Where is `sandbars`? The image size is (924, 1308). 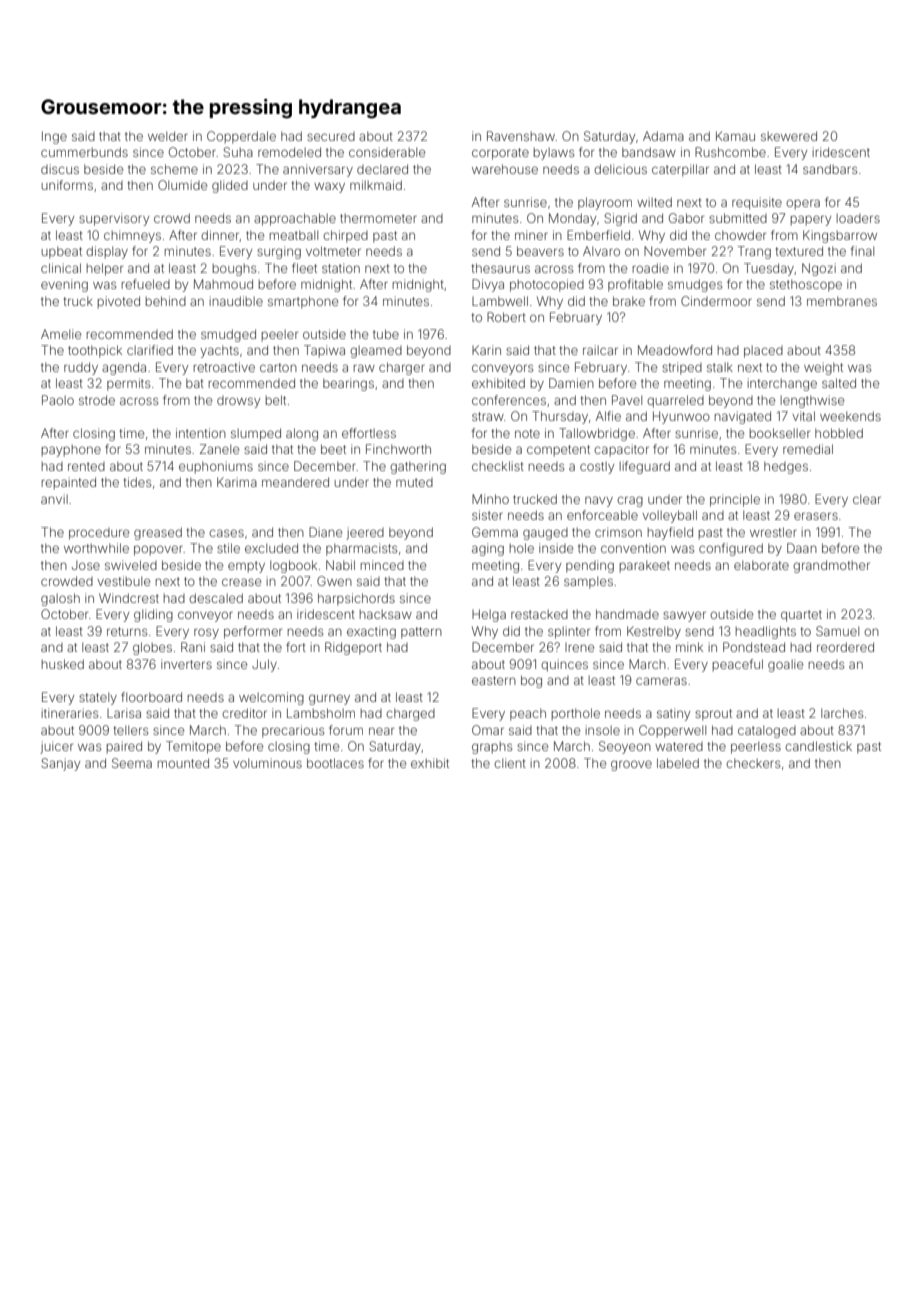 sandbars is located at coordinates (830, 169).
